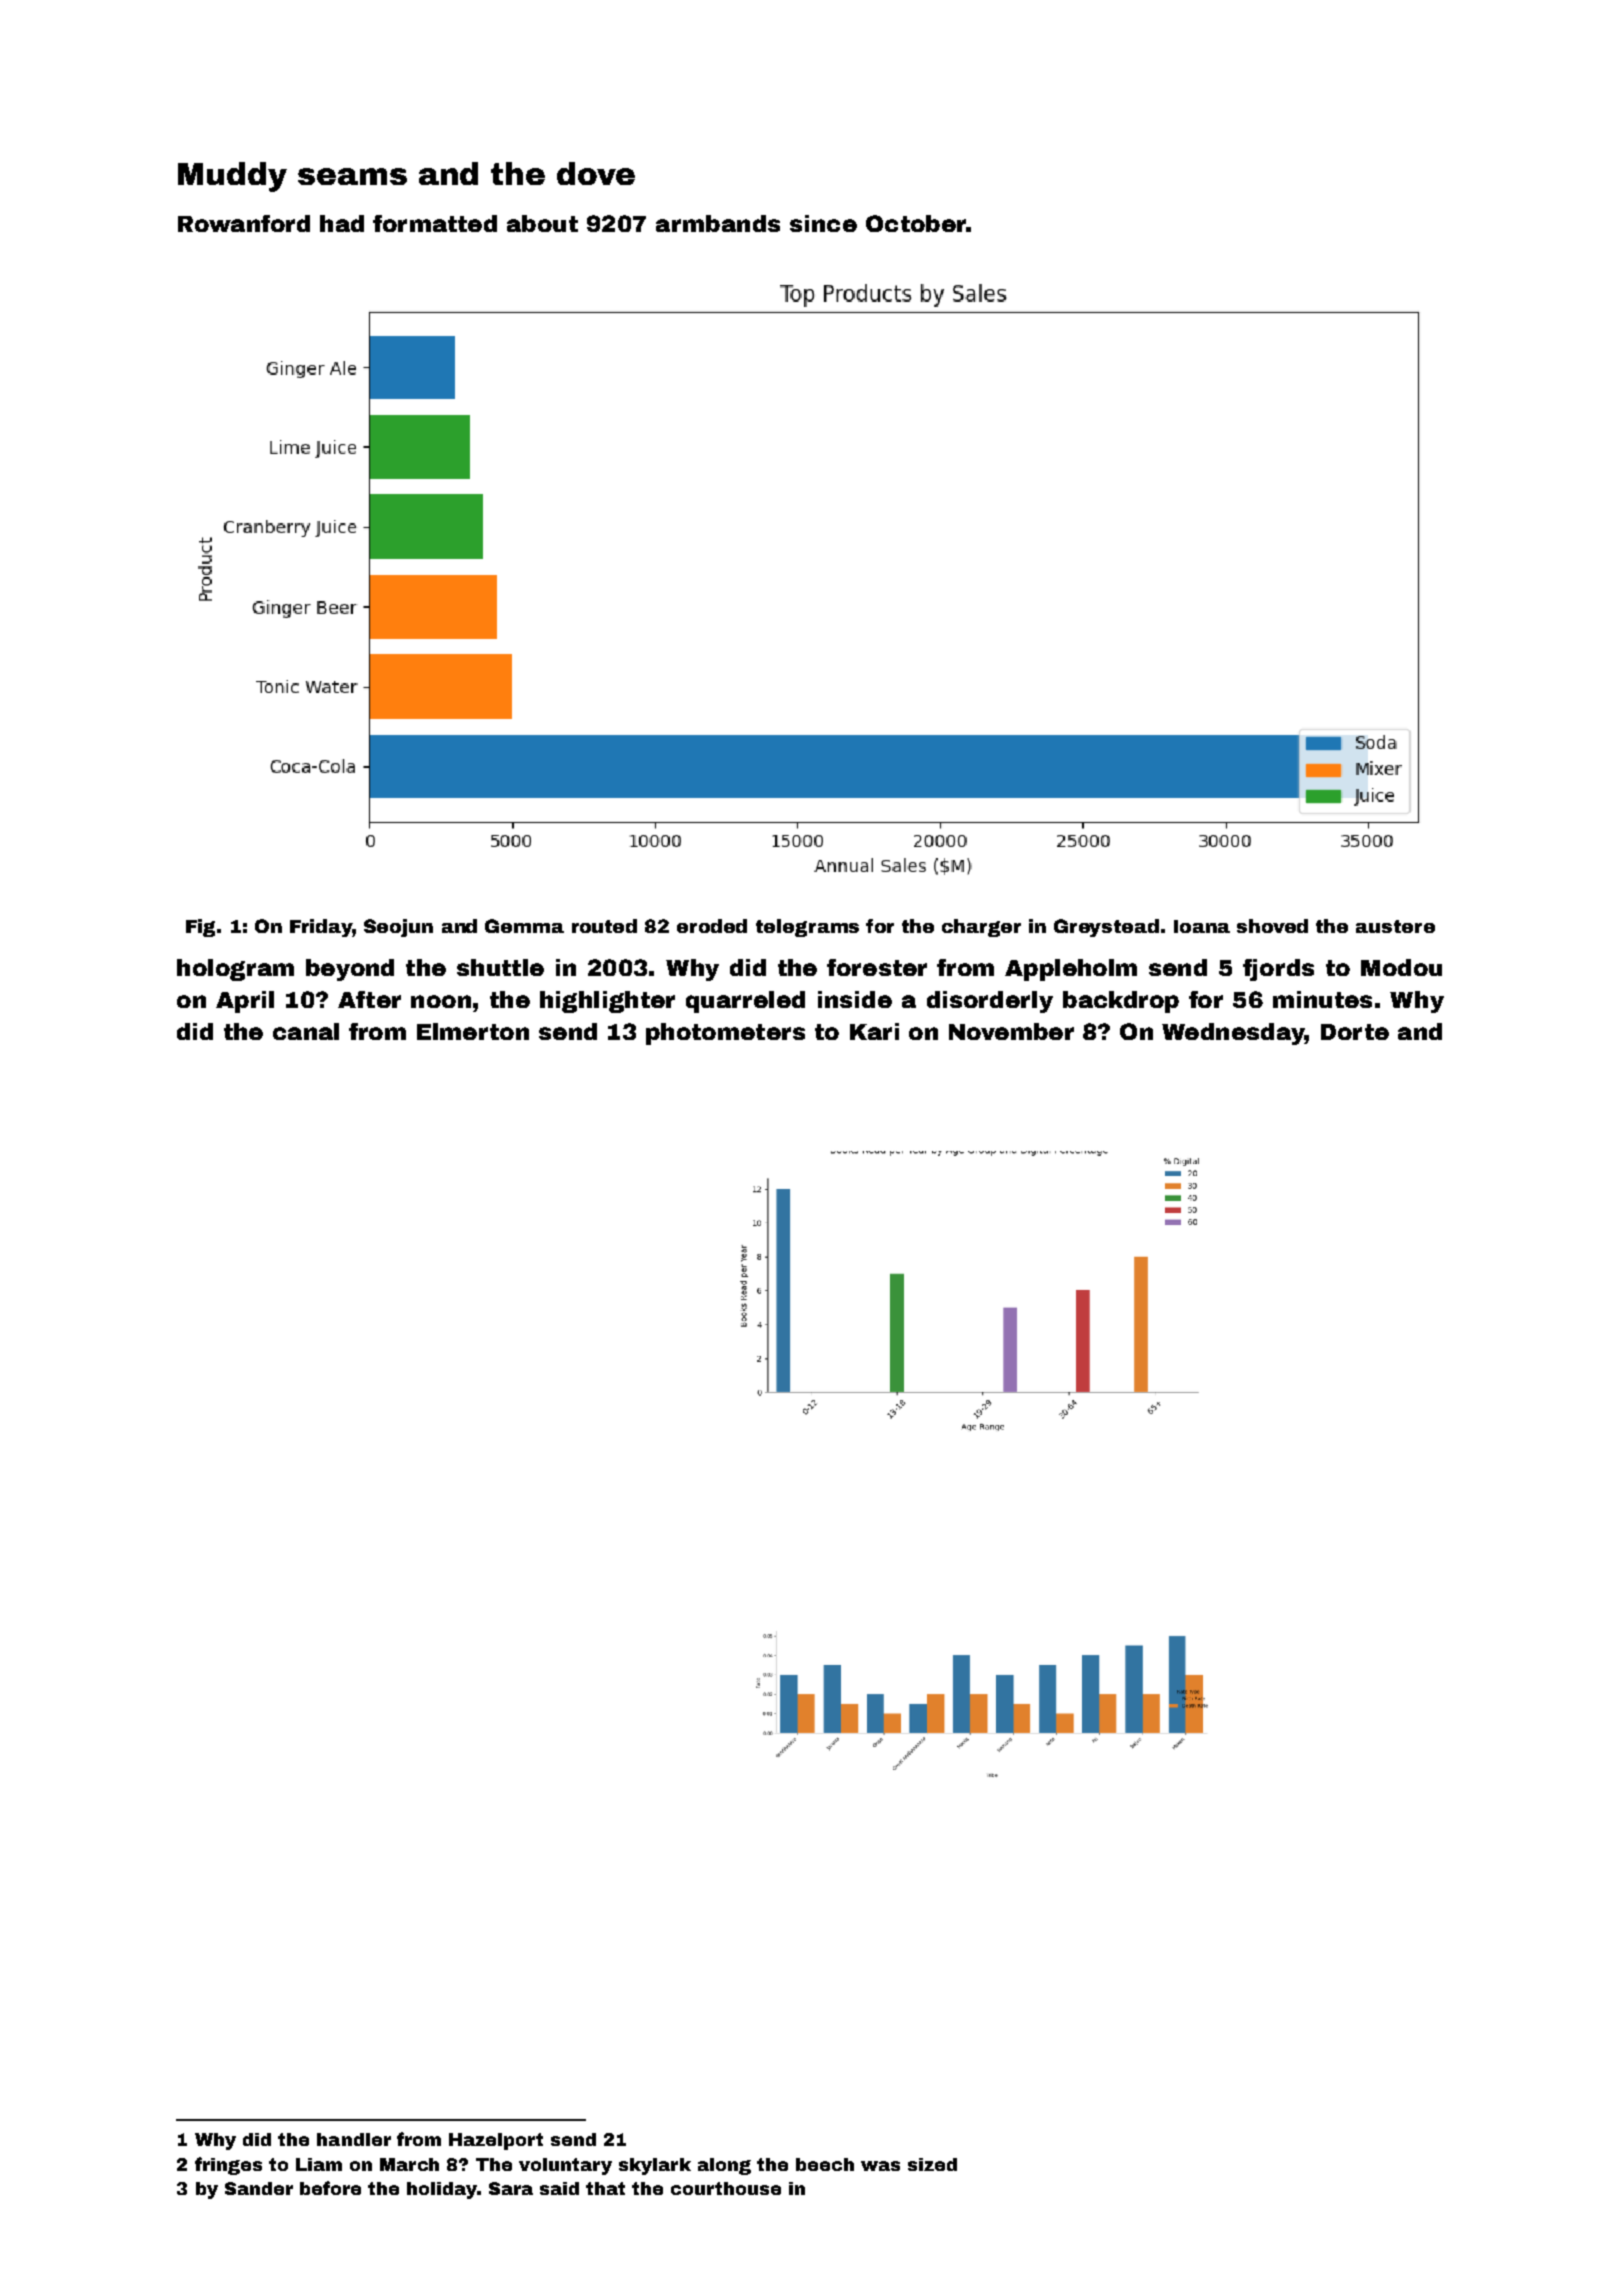 The height and width of the document is (2292, 1620). Describe the element at coordinates (981, 928) in the document. I see `charger` at that location.
